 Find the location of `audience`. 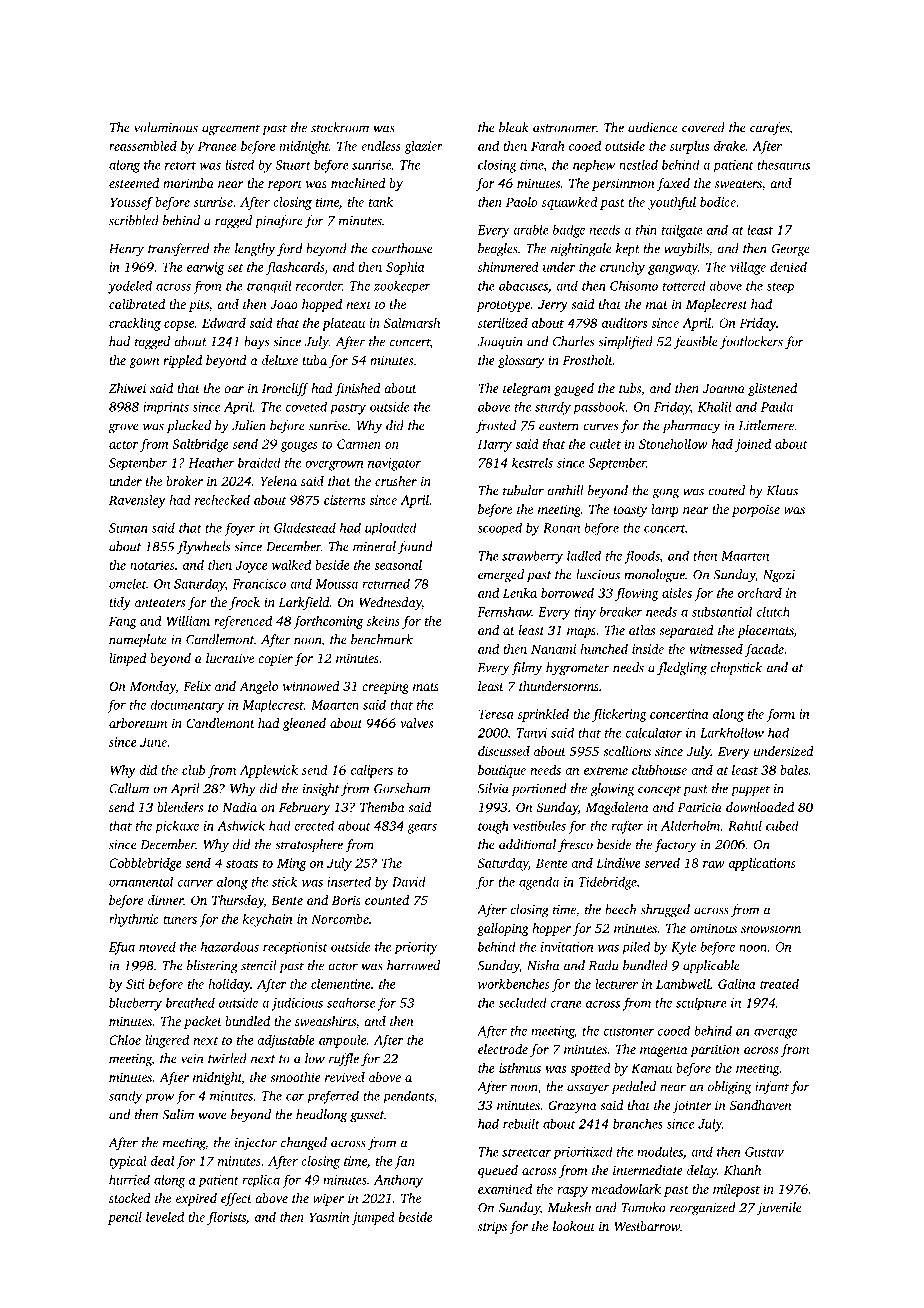

audience is located at coordinates (653, 127).
